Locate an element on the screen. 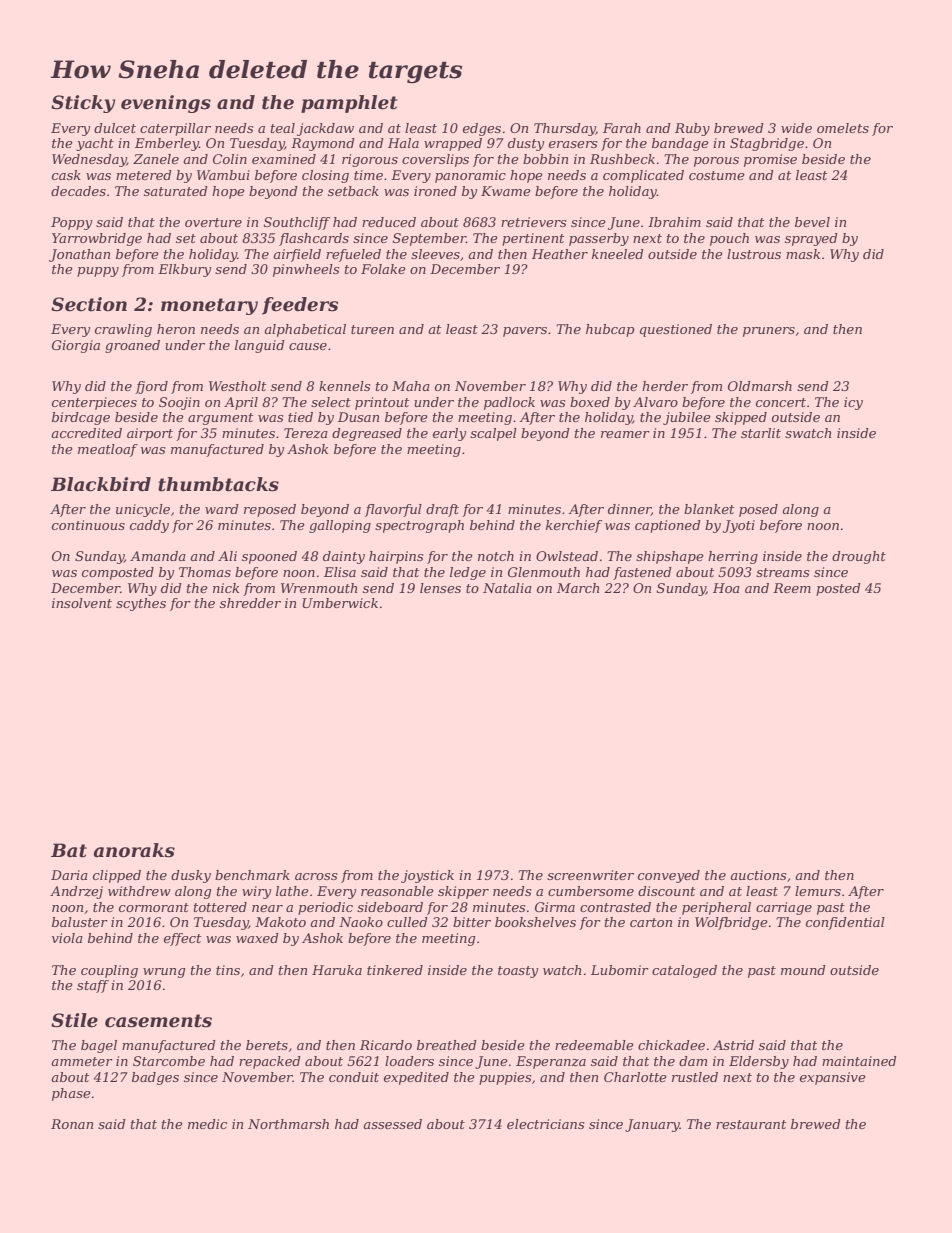  omelets is located at coordinates (843, 128).
